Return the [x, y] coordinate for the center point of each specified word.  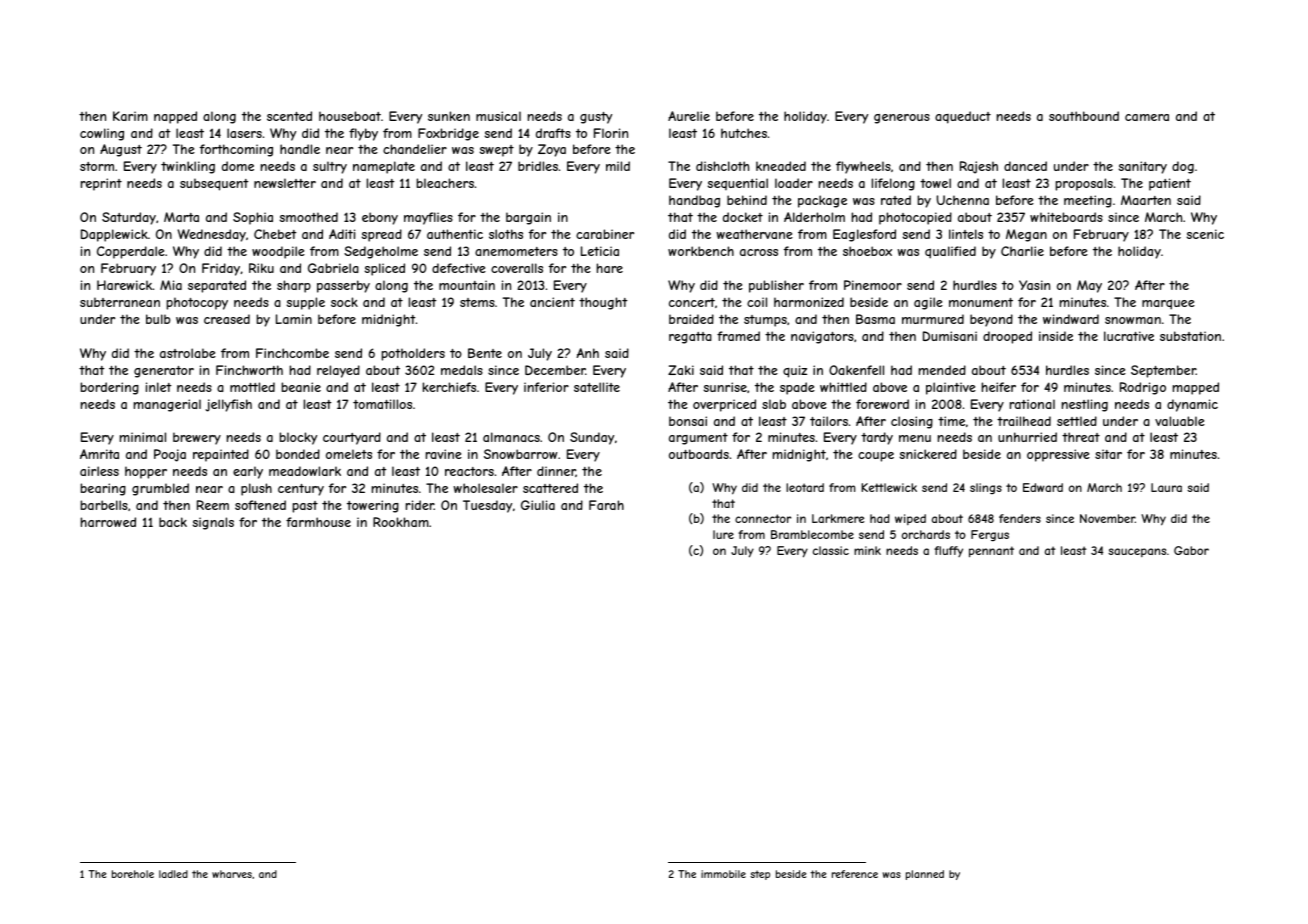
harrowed [108, 522]
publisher [776, 286]
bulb [158, 319]
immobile [723, 874]
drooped [1007, 337]
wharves [232, 874]
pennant [991, 552]
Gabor [1191, 550]
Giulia [538, 505]
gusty [596, 118]
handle [300, 149]
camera [1147, 117]
